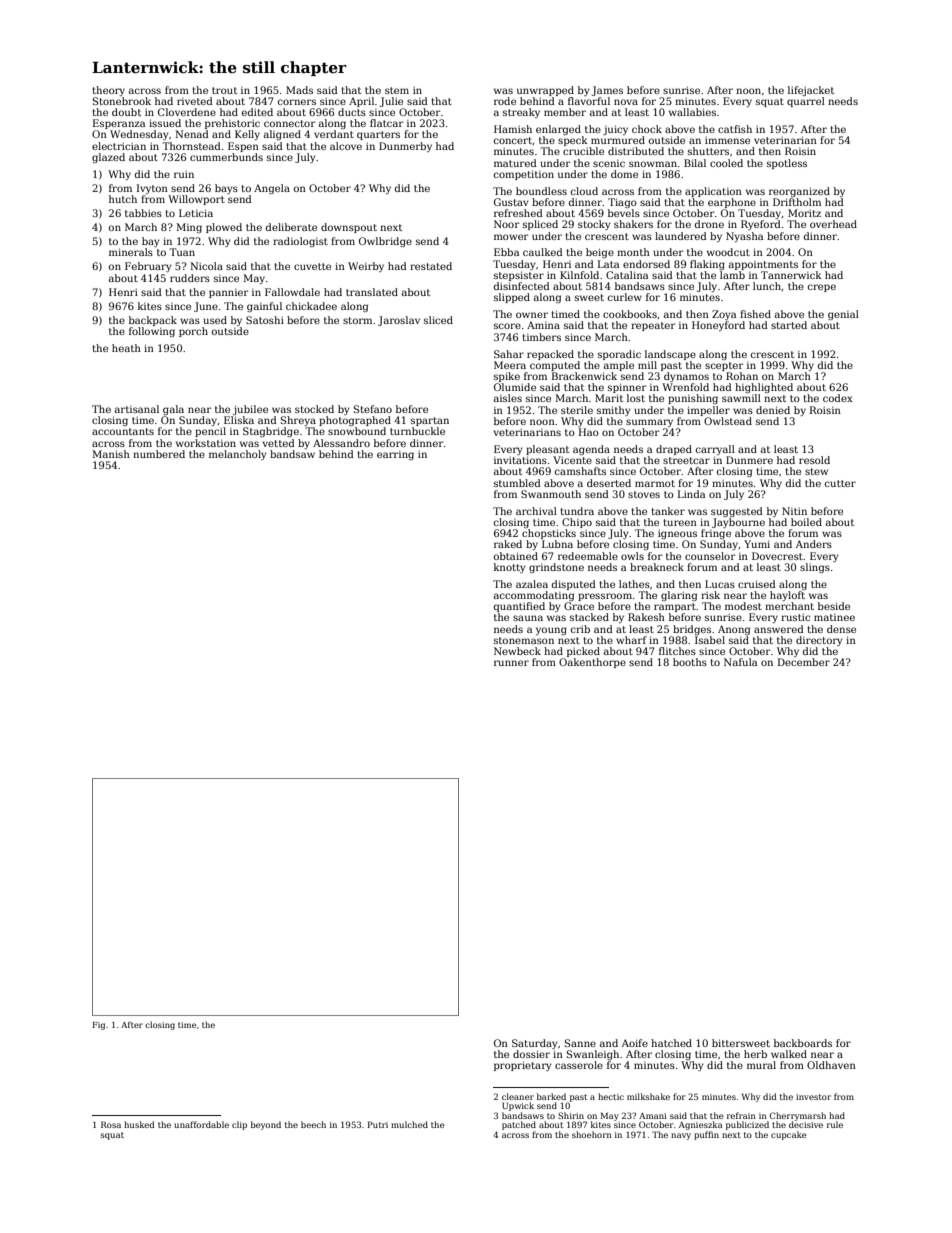  I want to click on Amina, so click(543, 325).
